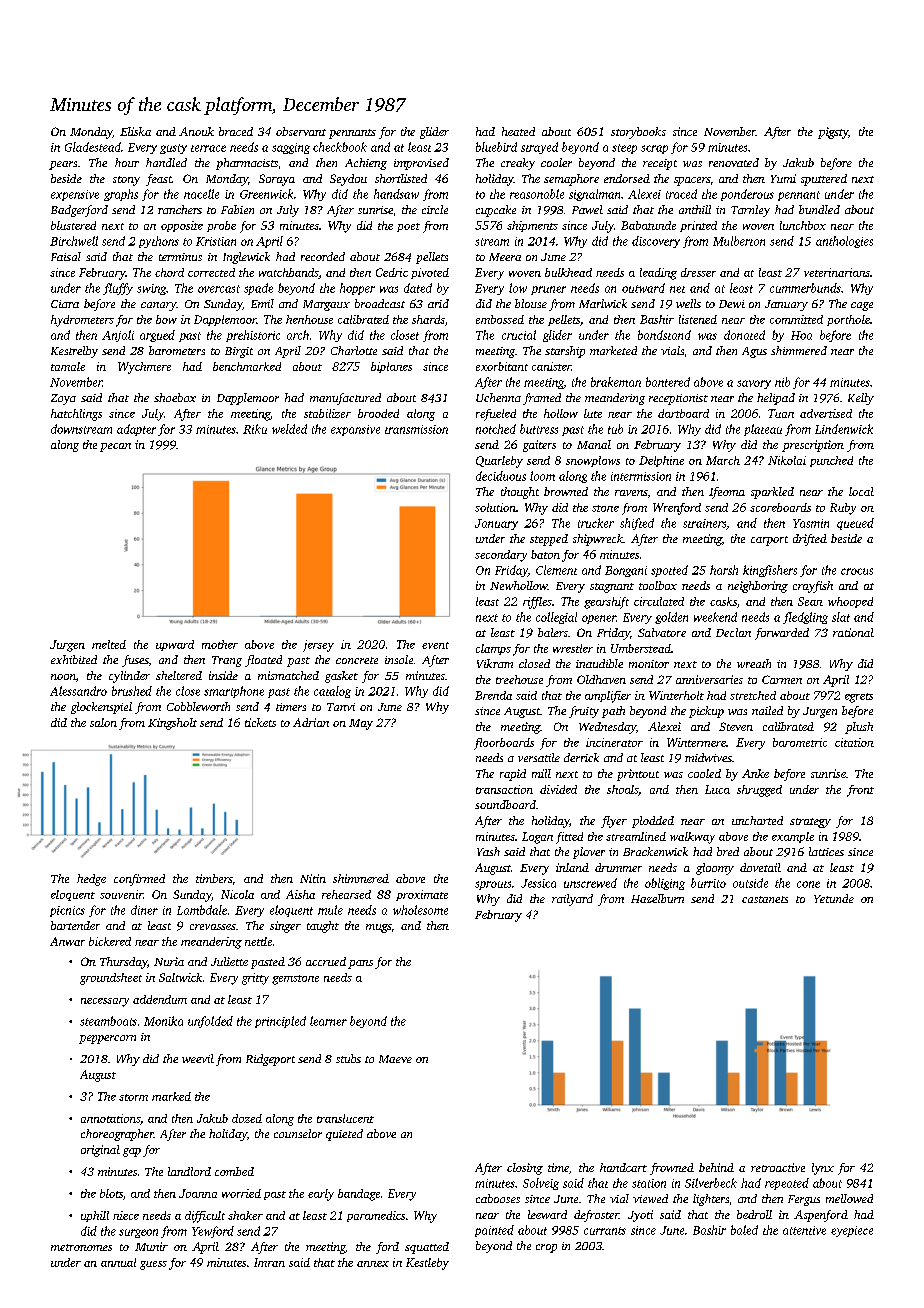 Image resolution: width=924 pixels, height=1308 pixels. What do you see at coordinates (179, 675) in the screenshot?
I see `sheltered` at bounding box center [179, 675].
